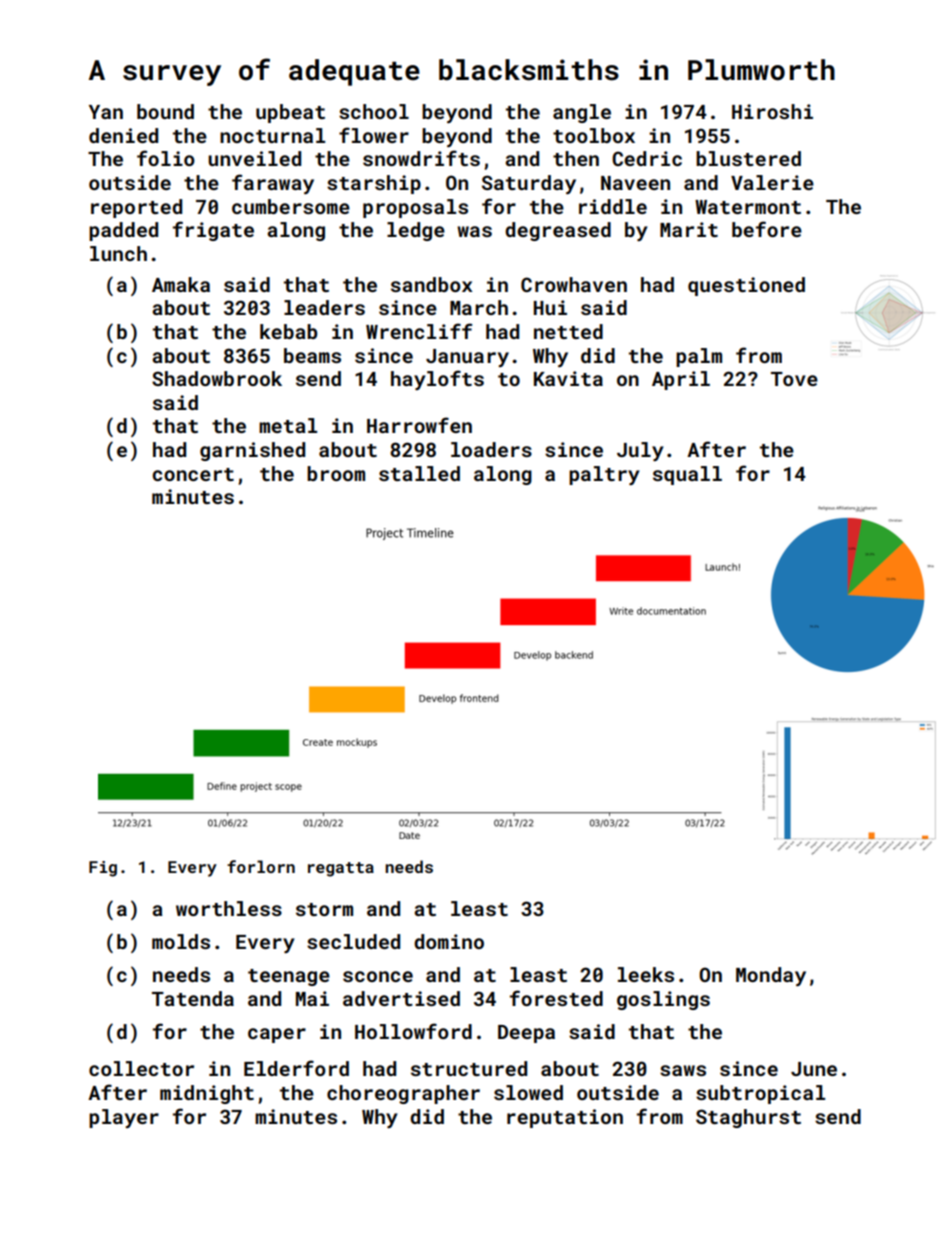 Image resolution: width=952 pixels, height=1233 pixels. What do you see at coordinates (419, 331) in the document?
I see `Wrencliff` at bounding box center [419, 331].
